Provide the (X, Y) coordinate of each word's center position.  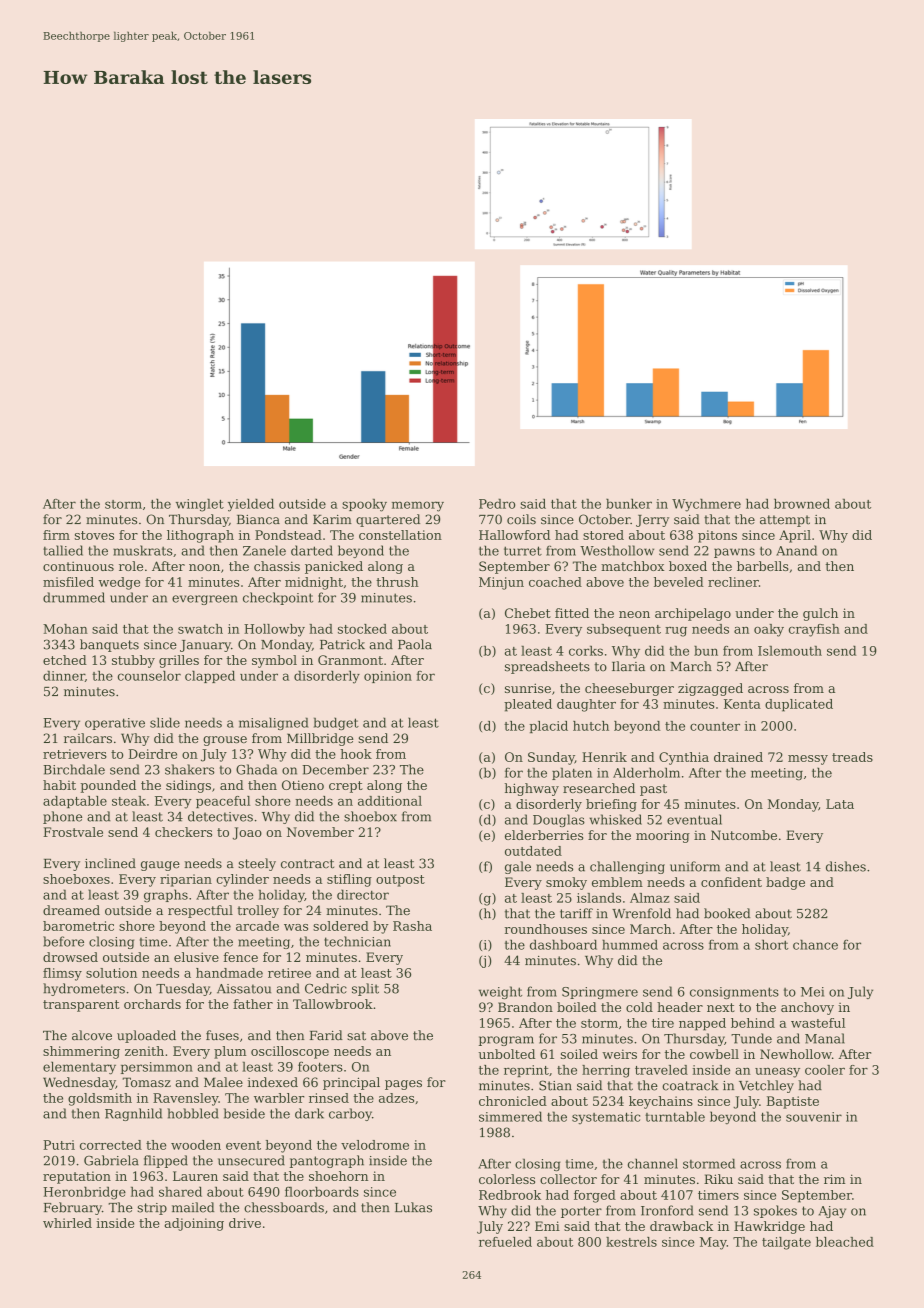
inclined (110, 863)
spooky (364, 505)
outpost (400, 881)
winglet (200, 505)
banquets (109, 645)
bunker (629, 504)
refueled (505, 1242)
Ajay (832, 1212)
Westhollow (617, 550)
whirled (67, 1223)
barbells (763, 566)
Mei (812, 992)
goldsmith (100, 1099)
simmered (510, 1116)
